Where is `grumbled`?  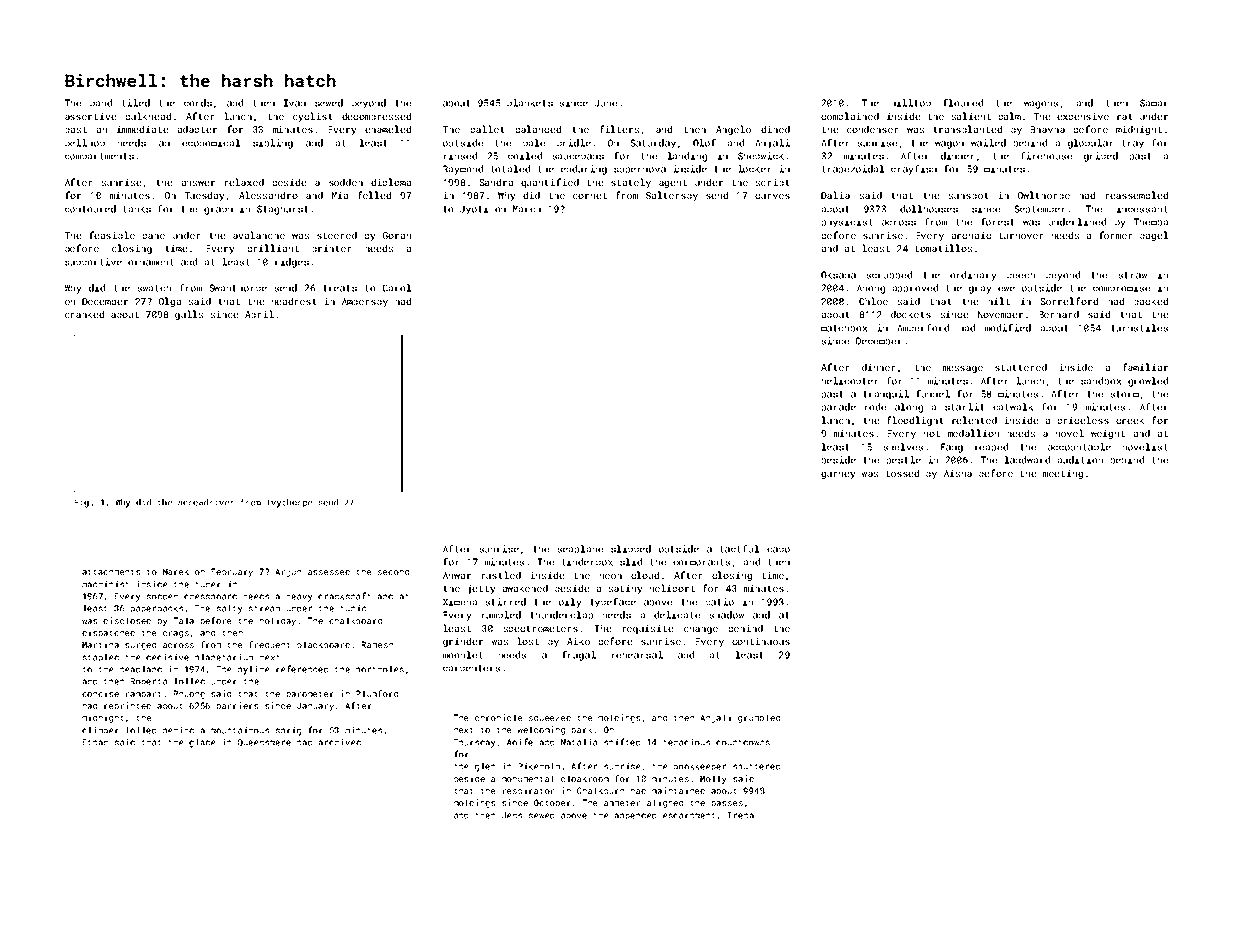 grumbled is located at coordinates (759, 718).
